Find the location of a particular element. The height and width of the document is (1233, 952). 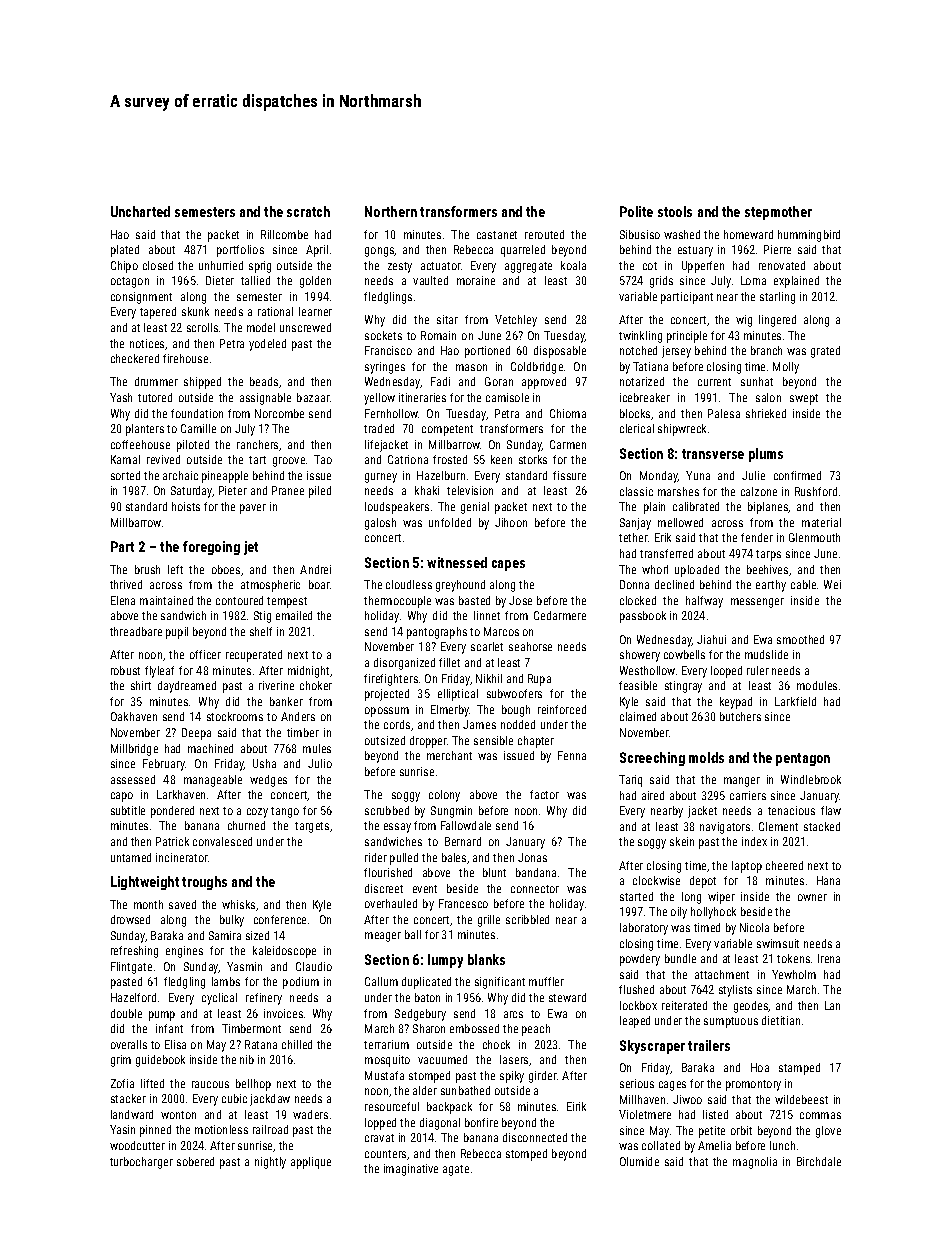

laboratory is located at coordinates (644, 929).
